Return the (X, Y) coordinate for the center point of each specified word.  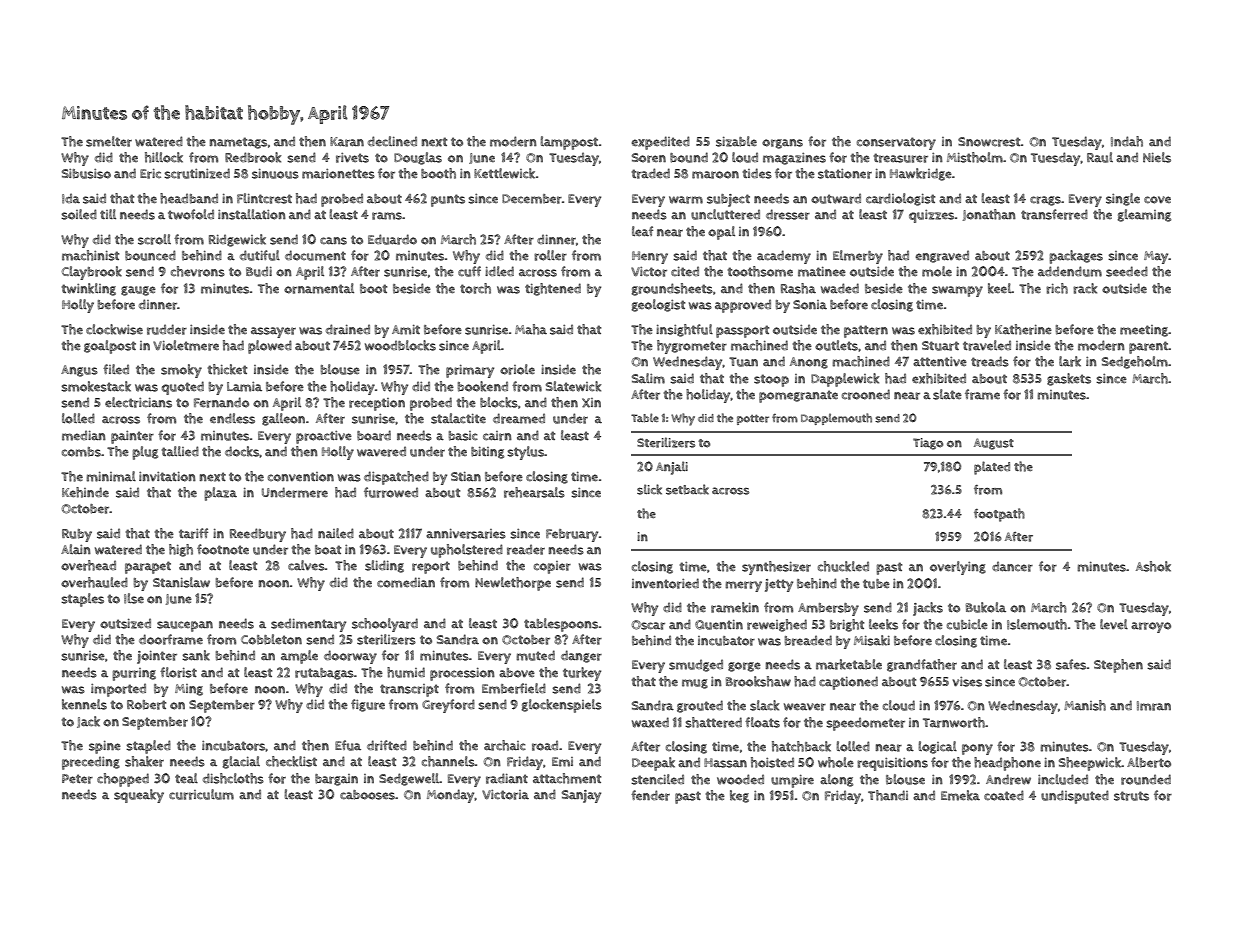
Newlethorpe (513, 584)
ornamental (319, 288)
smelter (109, 141)
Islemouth (1037, 624)
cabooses (367, 795)
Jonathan (989, 215)
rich (1057, 288)
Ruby (77, 535)
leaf (642, 231)
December (532, 199)
